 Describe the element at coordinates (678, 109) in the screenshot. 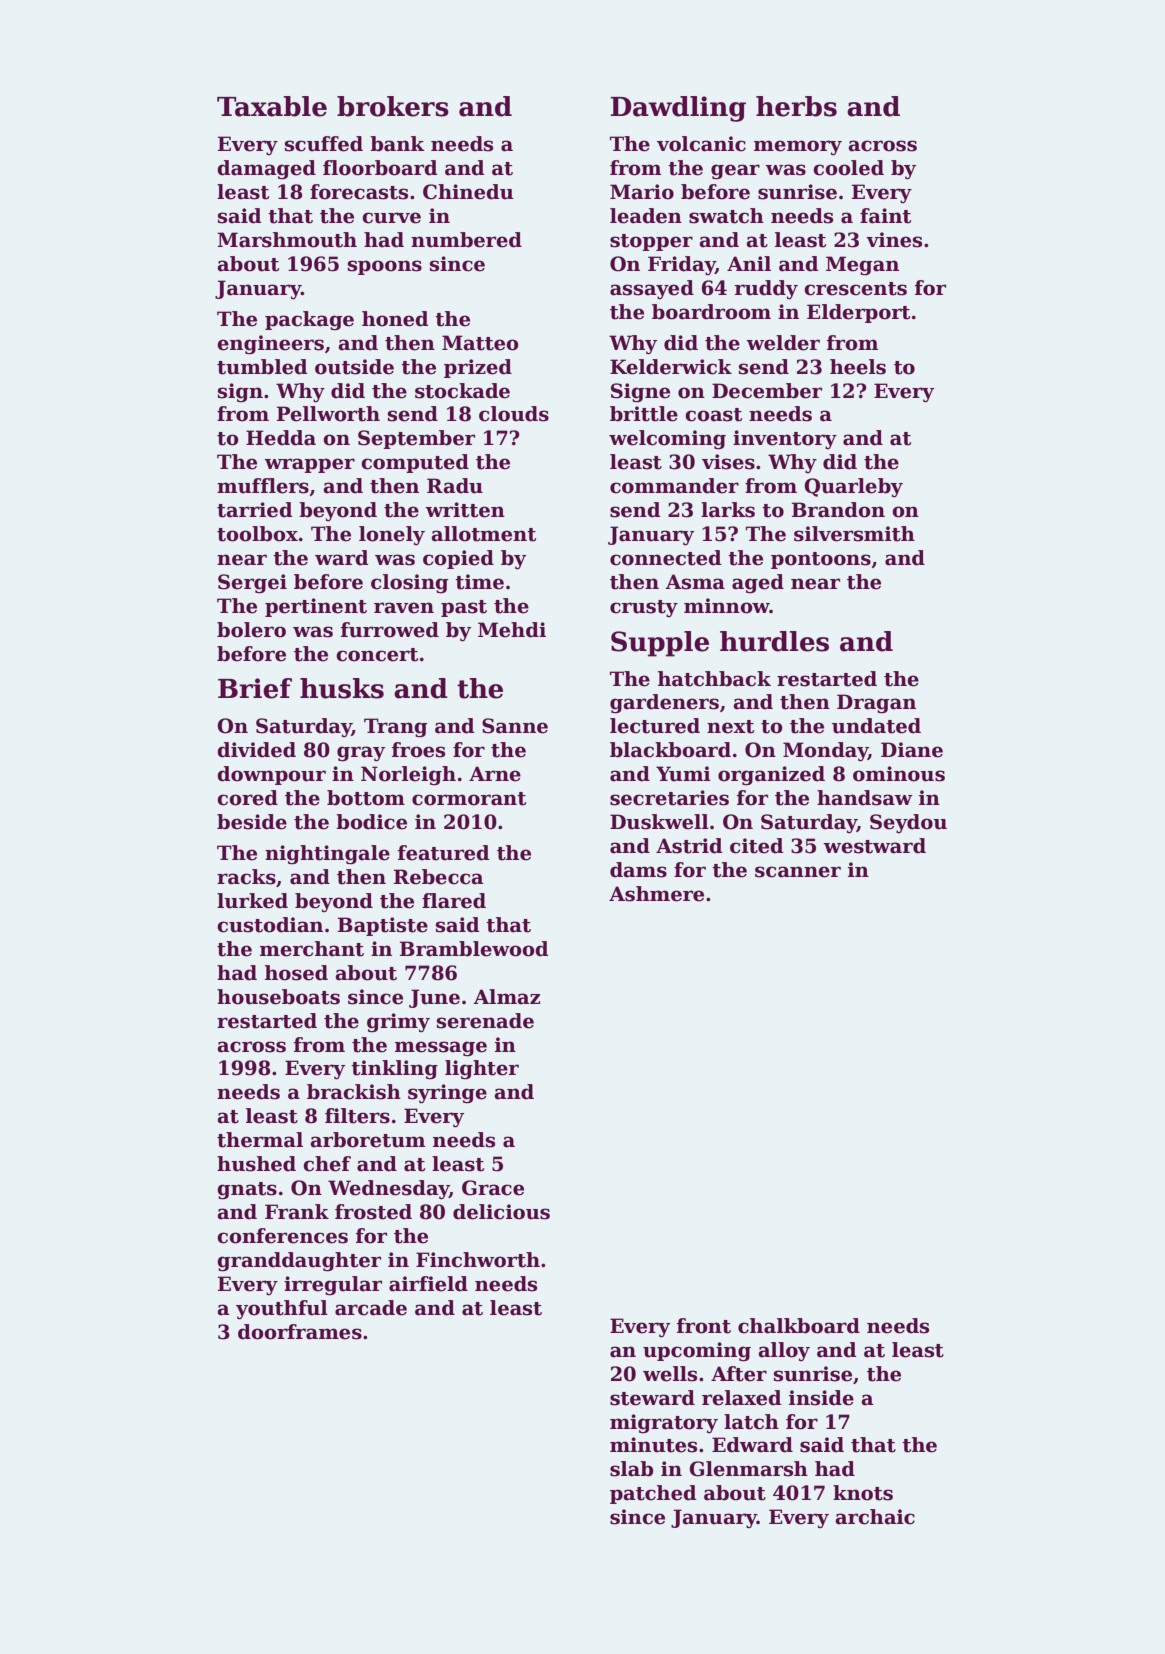

I see `Dawdling` at that location.
